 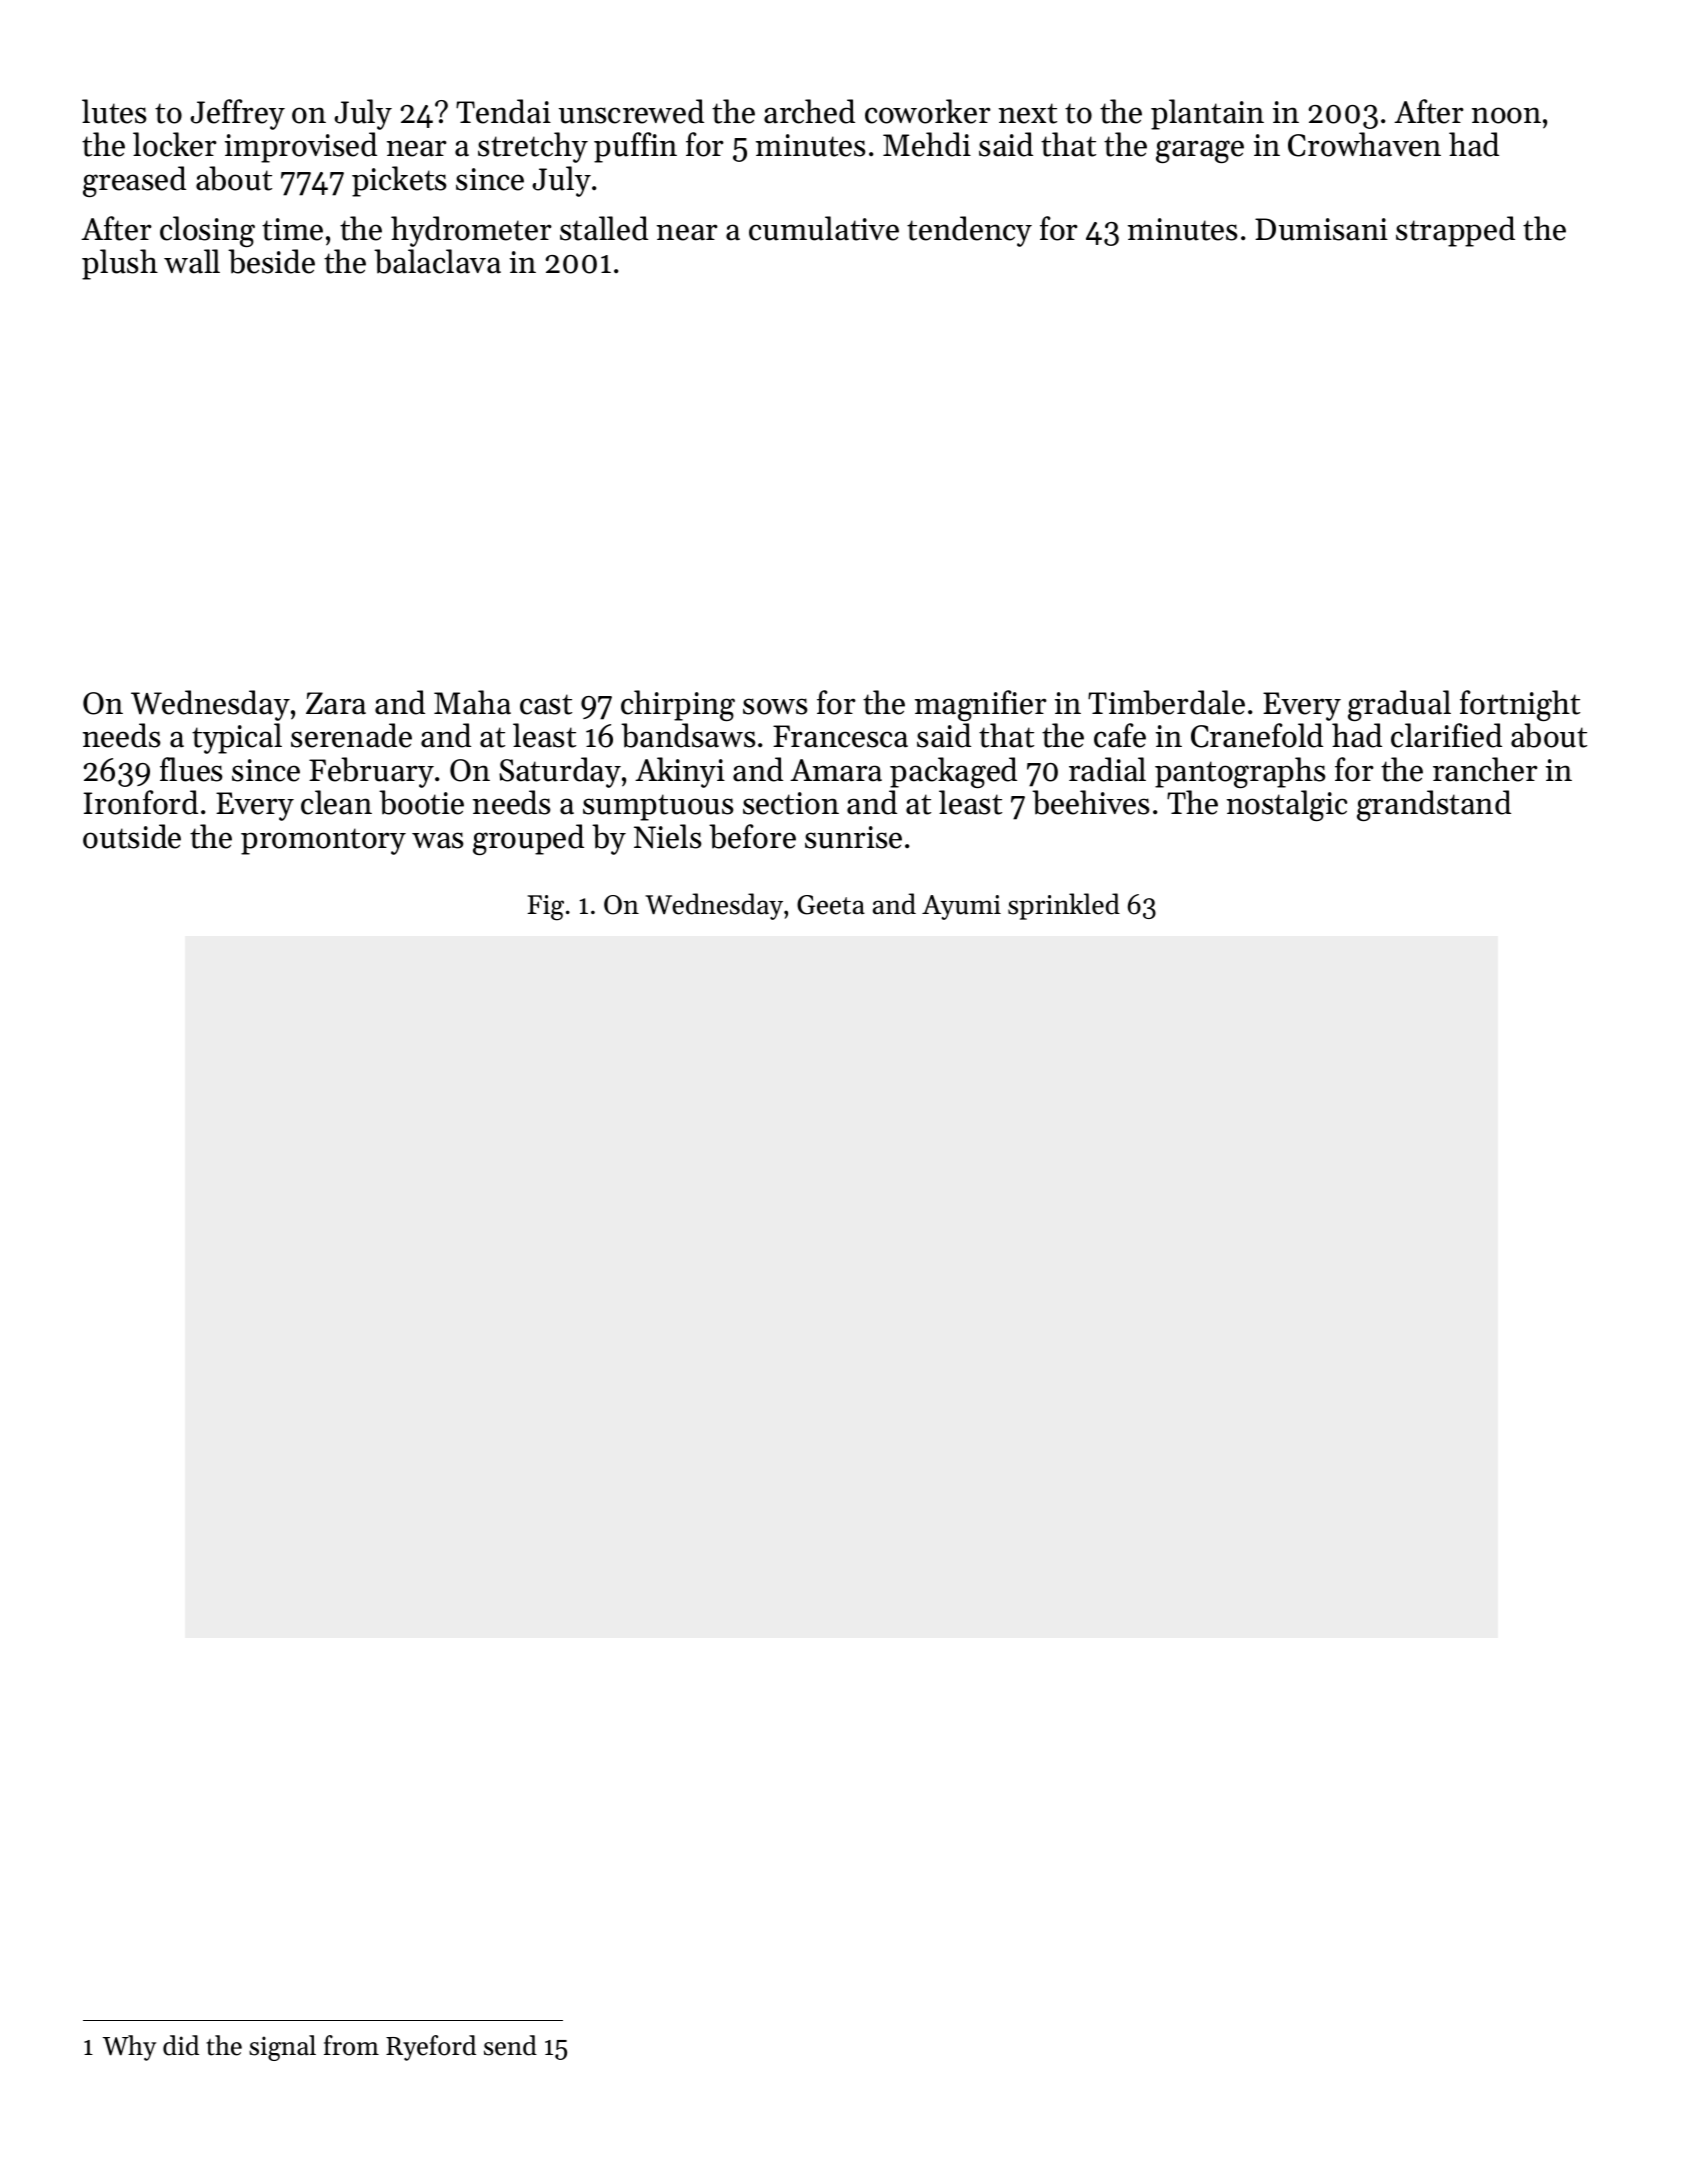 I want to click on Ayumi, so click(x=961, y=907).
